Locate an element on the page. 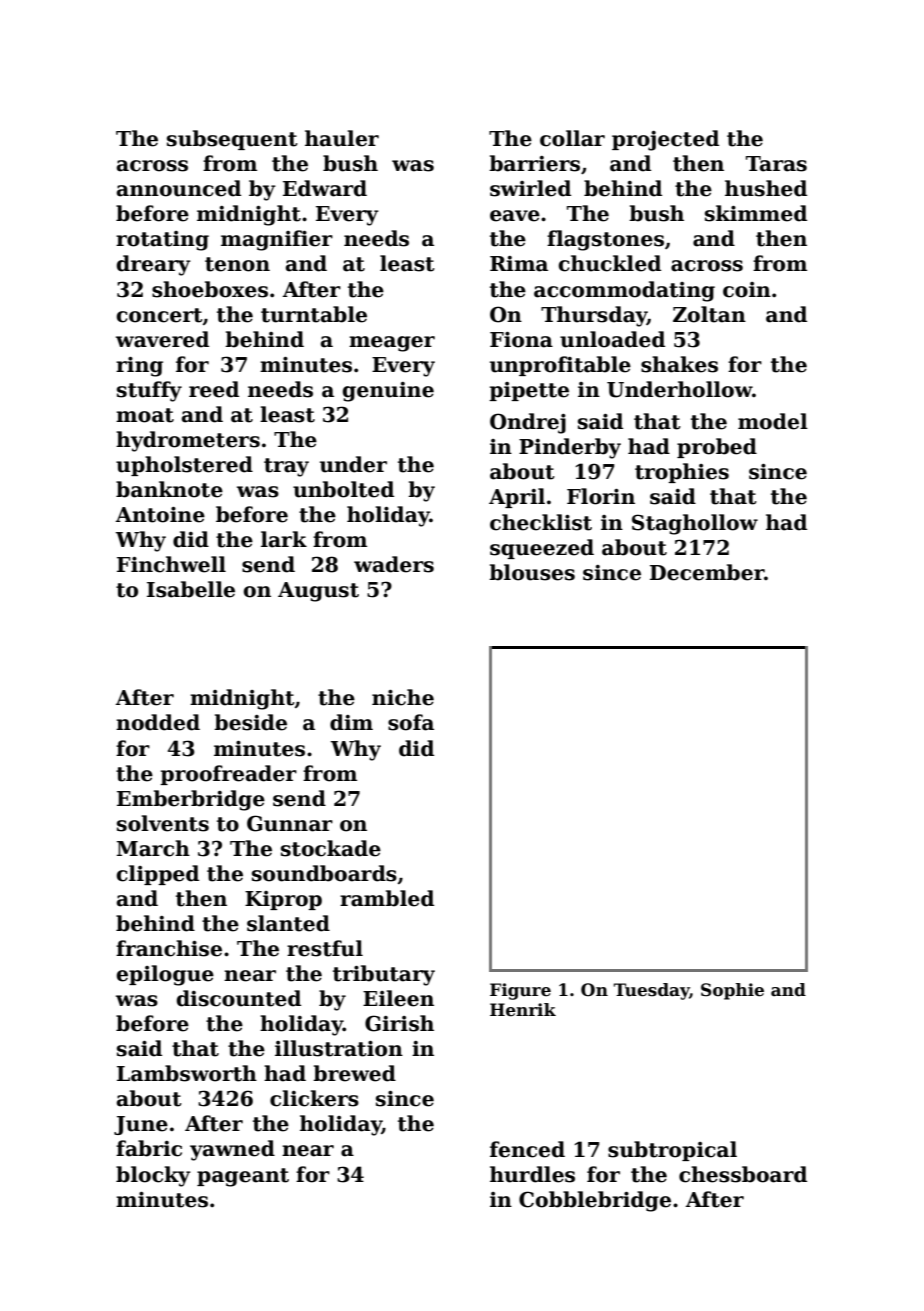 The image size is (924, 1311). Henrik is located at coordinates (523, 1010).
